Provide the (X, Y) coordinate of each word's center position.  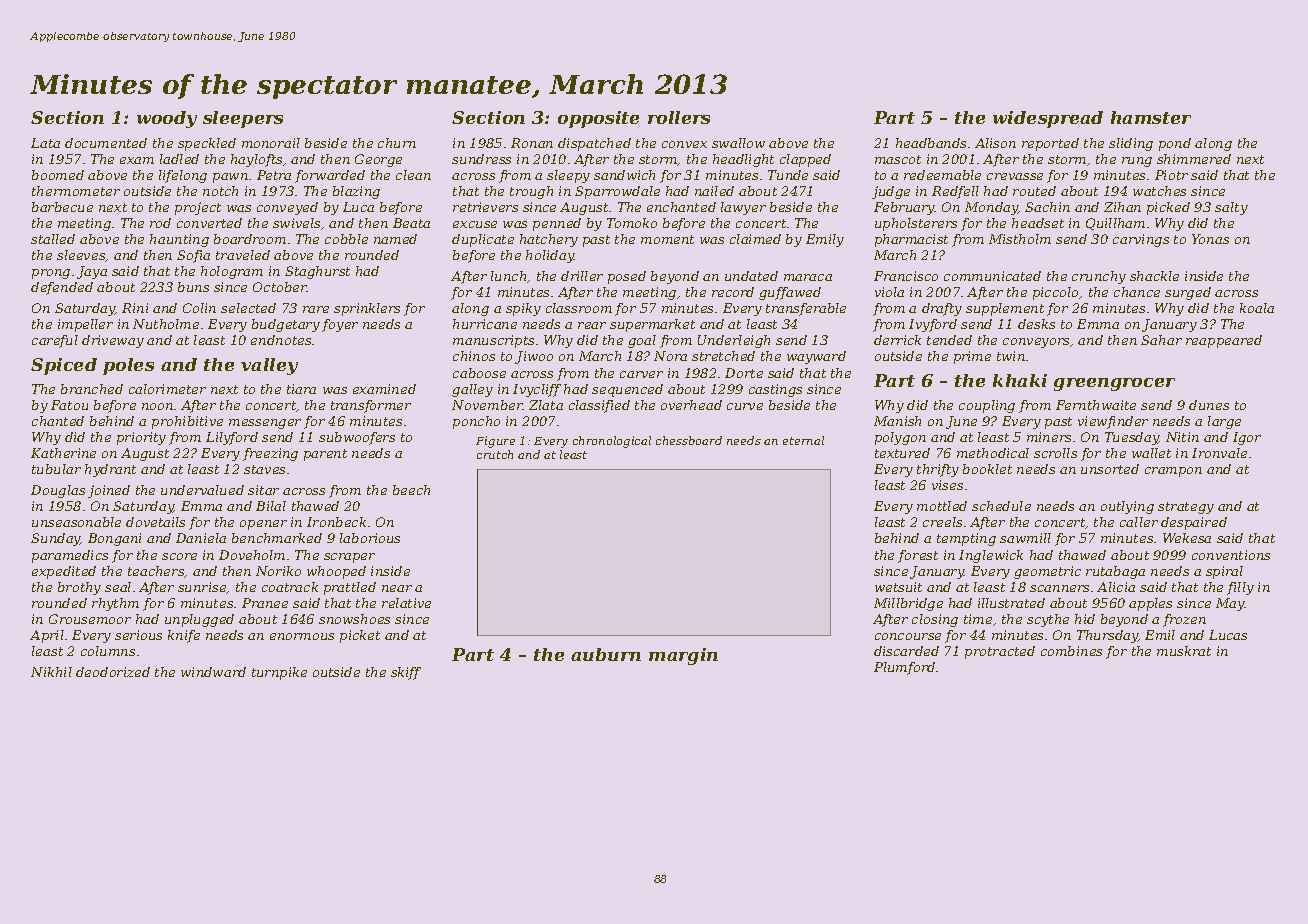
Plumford (904, 668)
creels (942, 522)
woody (167, 119)
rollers (679, 117)
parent (325, 455)
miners (1049, 437)
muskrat (1184, 651)
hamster (1151, 117)
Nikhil (51, 672)
